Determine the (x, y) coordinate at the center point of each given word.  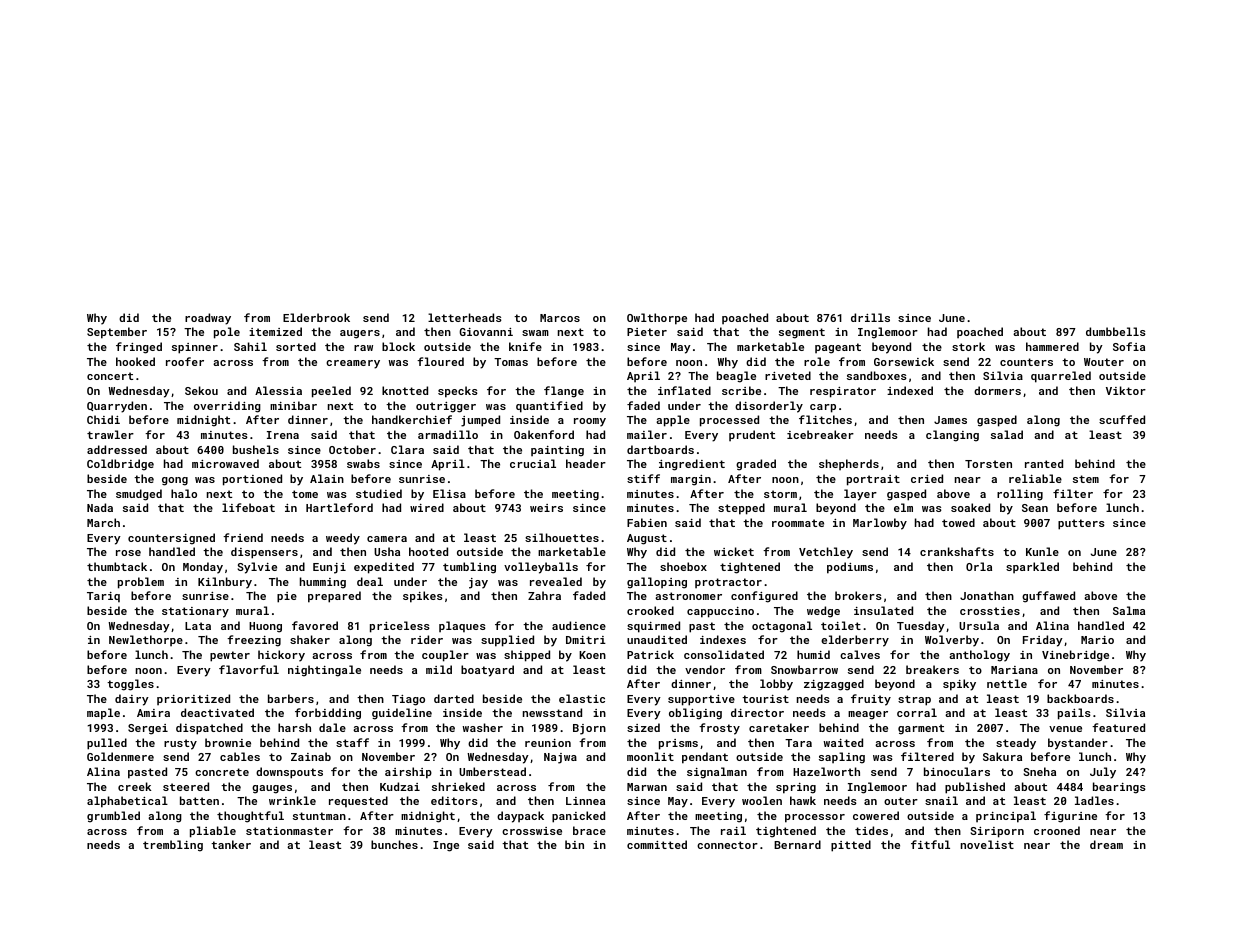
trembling (173, 846)
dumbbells (1116, 331)
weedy (343, 539)
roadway (208, 319)
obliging (695, 714)
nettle (1007, 683)
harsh (294, 727)
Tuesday (921, 627)
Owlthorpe (657, 319)
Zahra (544, 595)
